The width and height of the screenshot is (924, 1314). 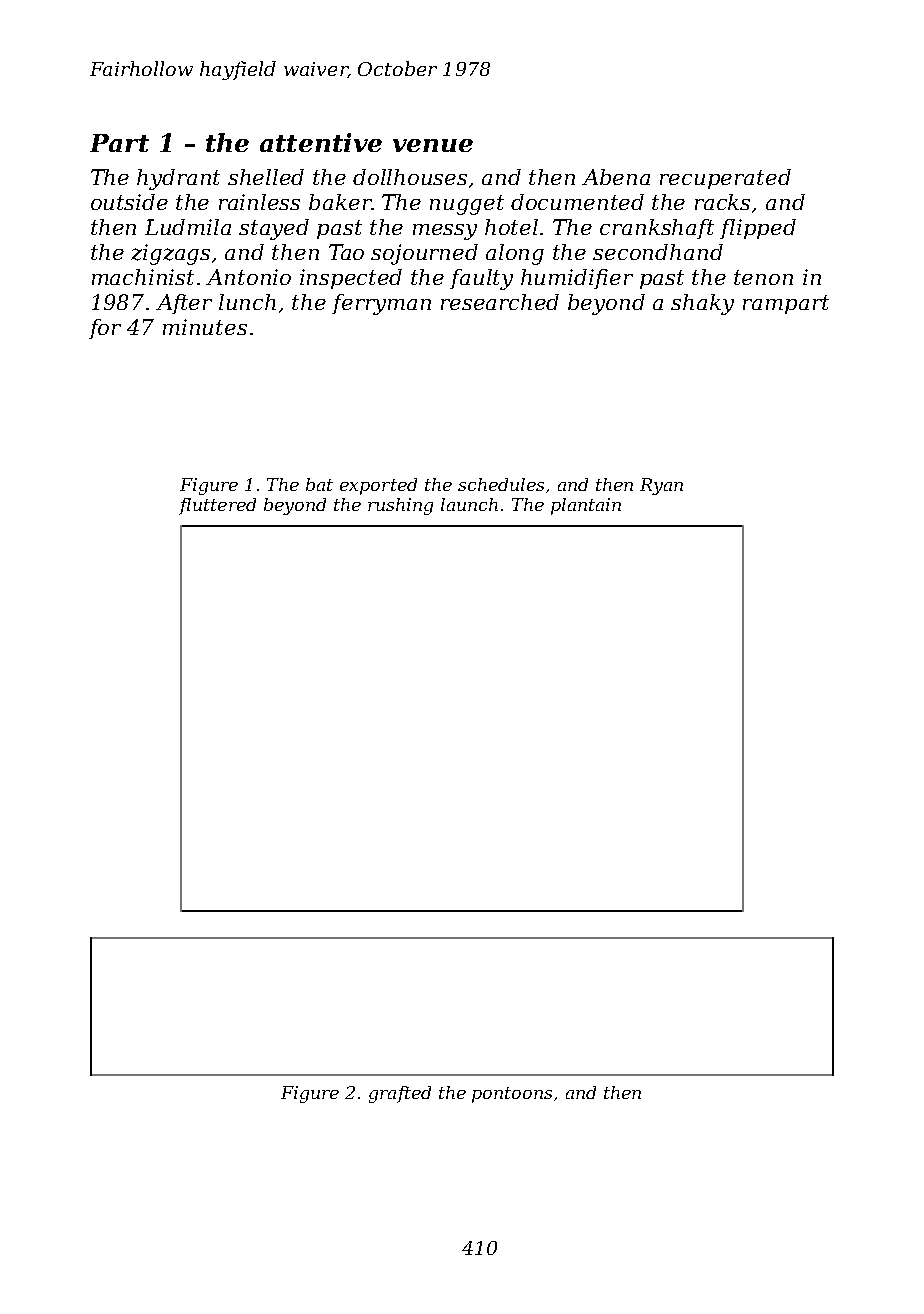 I want to click on venue, so click(x=433, y=145).
